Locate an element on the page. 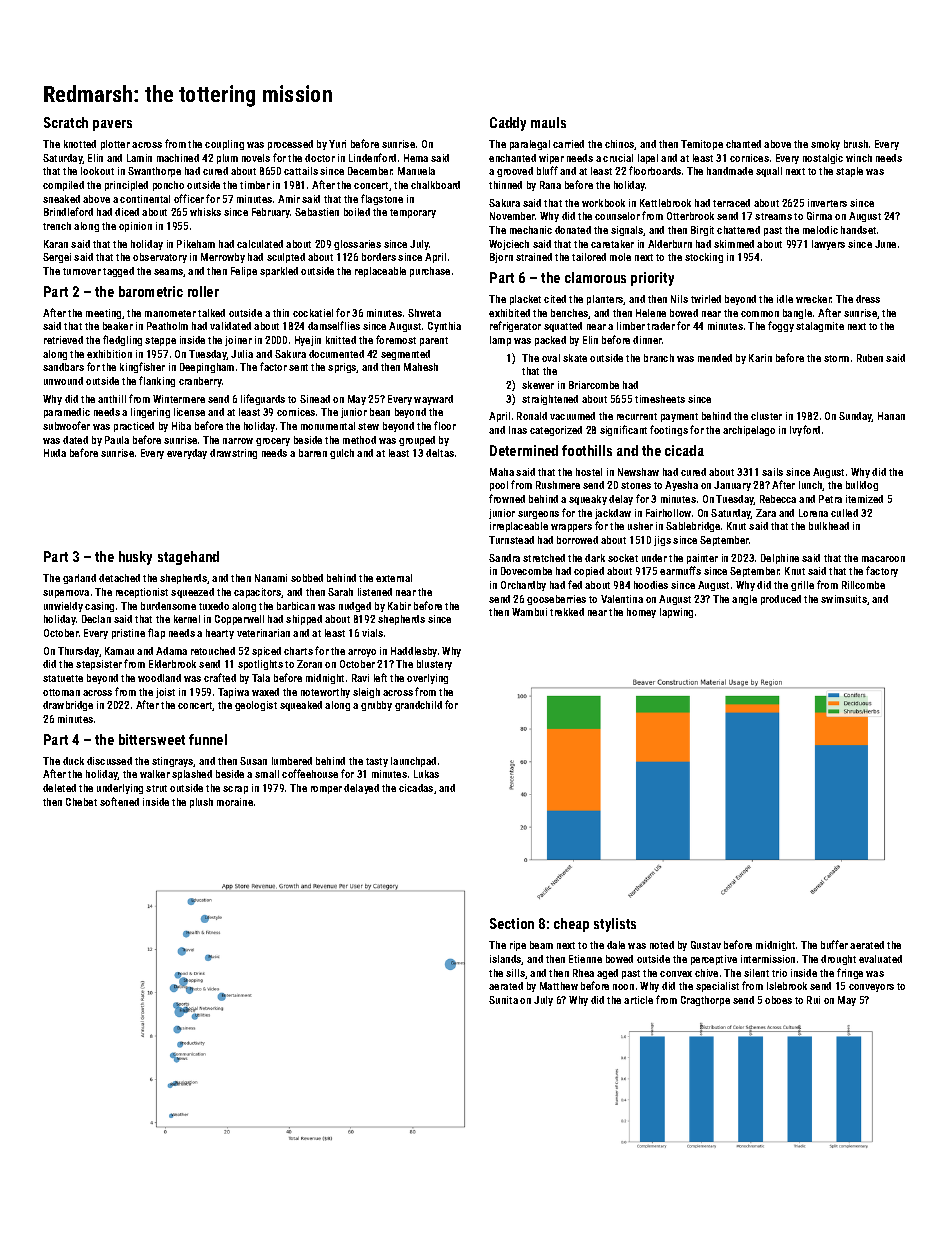 The width and height of the image is (952, 1233). Swanthorpe is located at coordinates (154, 172).
